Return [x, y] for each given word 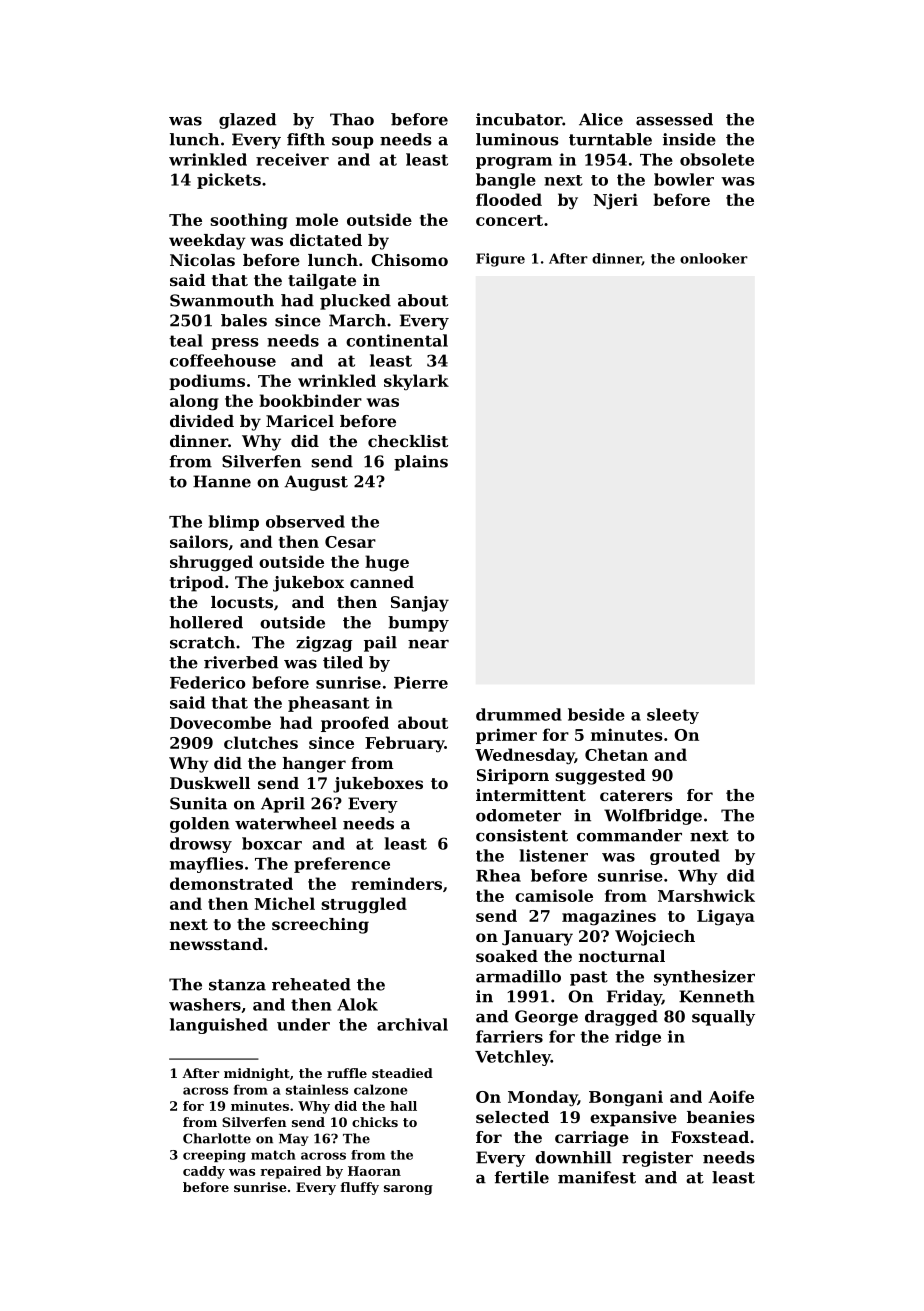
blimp [234, 523]
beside [596, 714]
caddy [204, 1172]
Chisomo [409, 260]
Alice [601, 119]
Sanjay [420, 604]
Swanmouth [222, 300]
